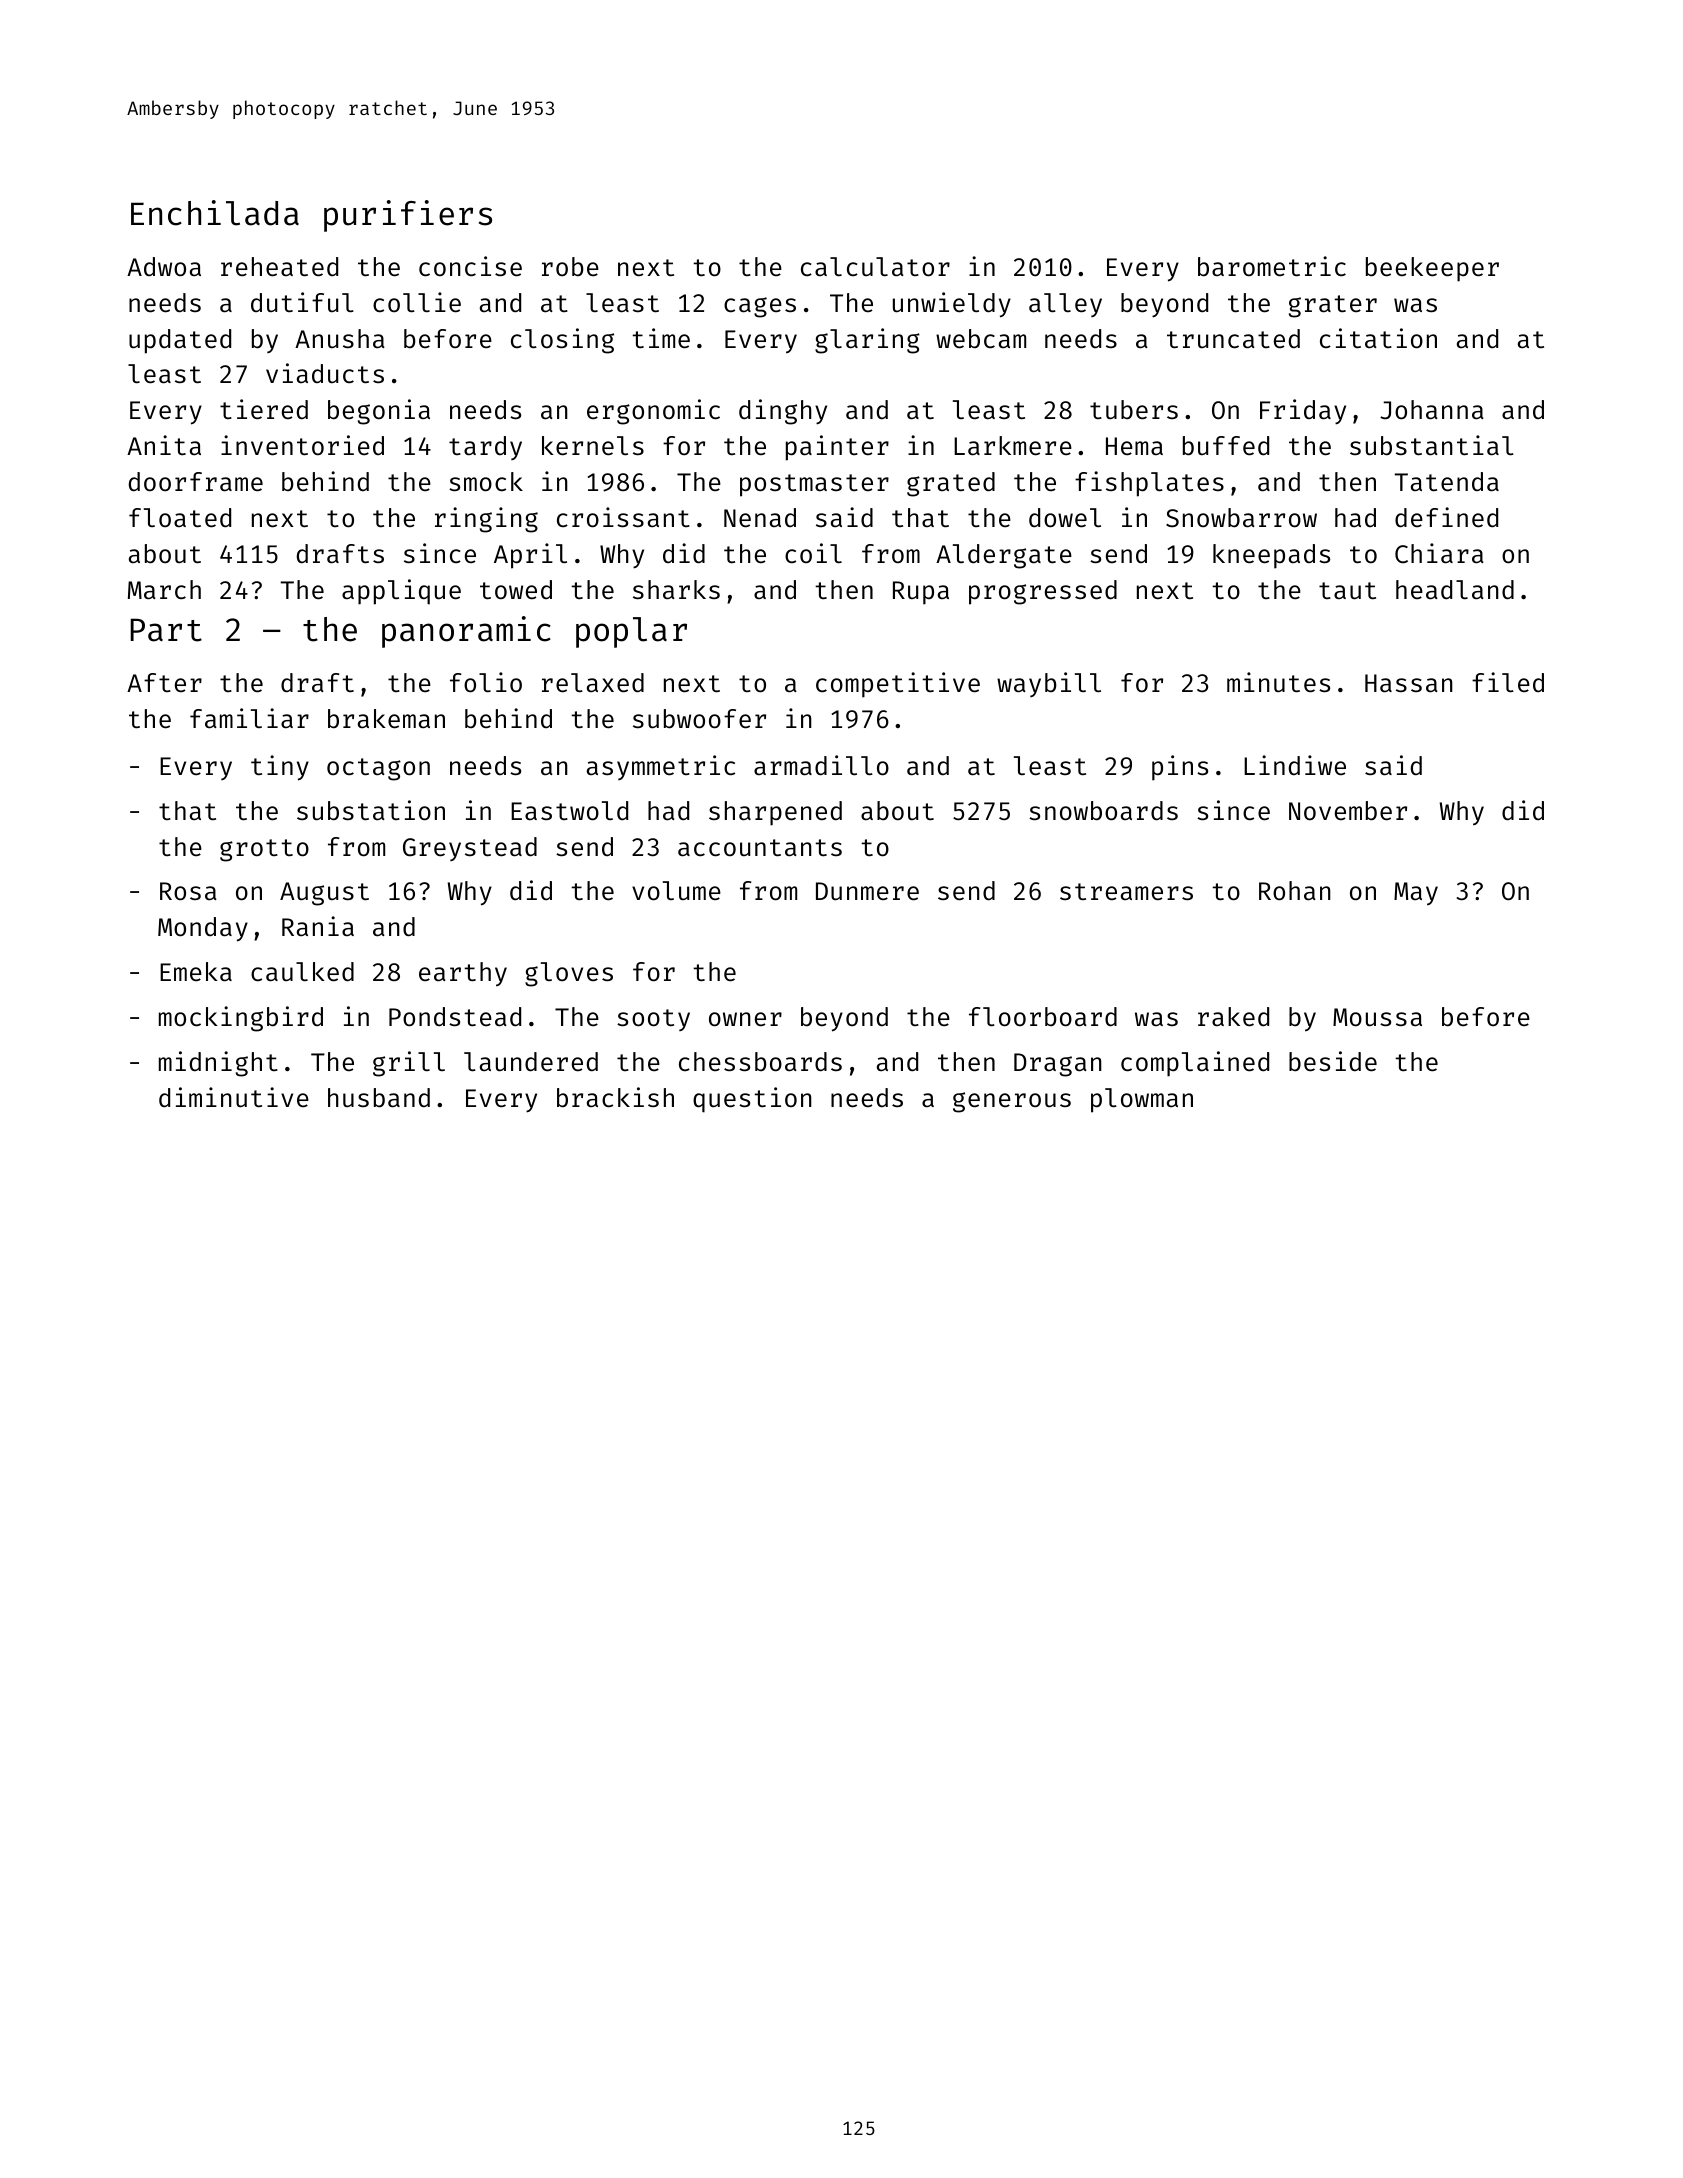  What do you see at coordinates (653, 412) in the screenshot?
I see `ergonomic` at bounding box center [653, 412].
